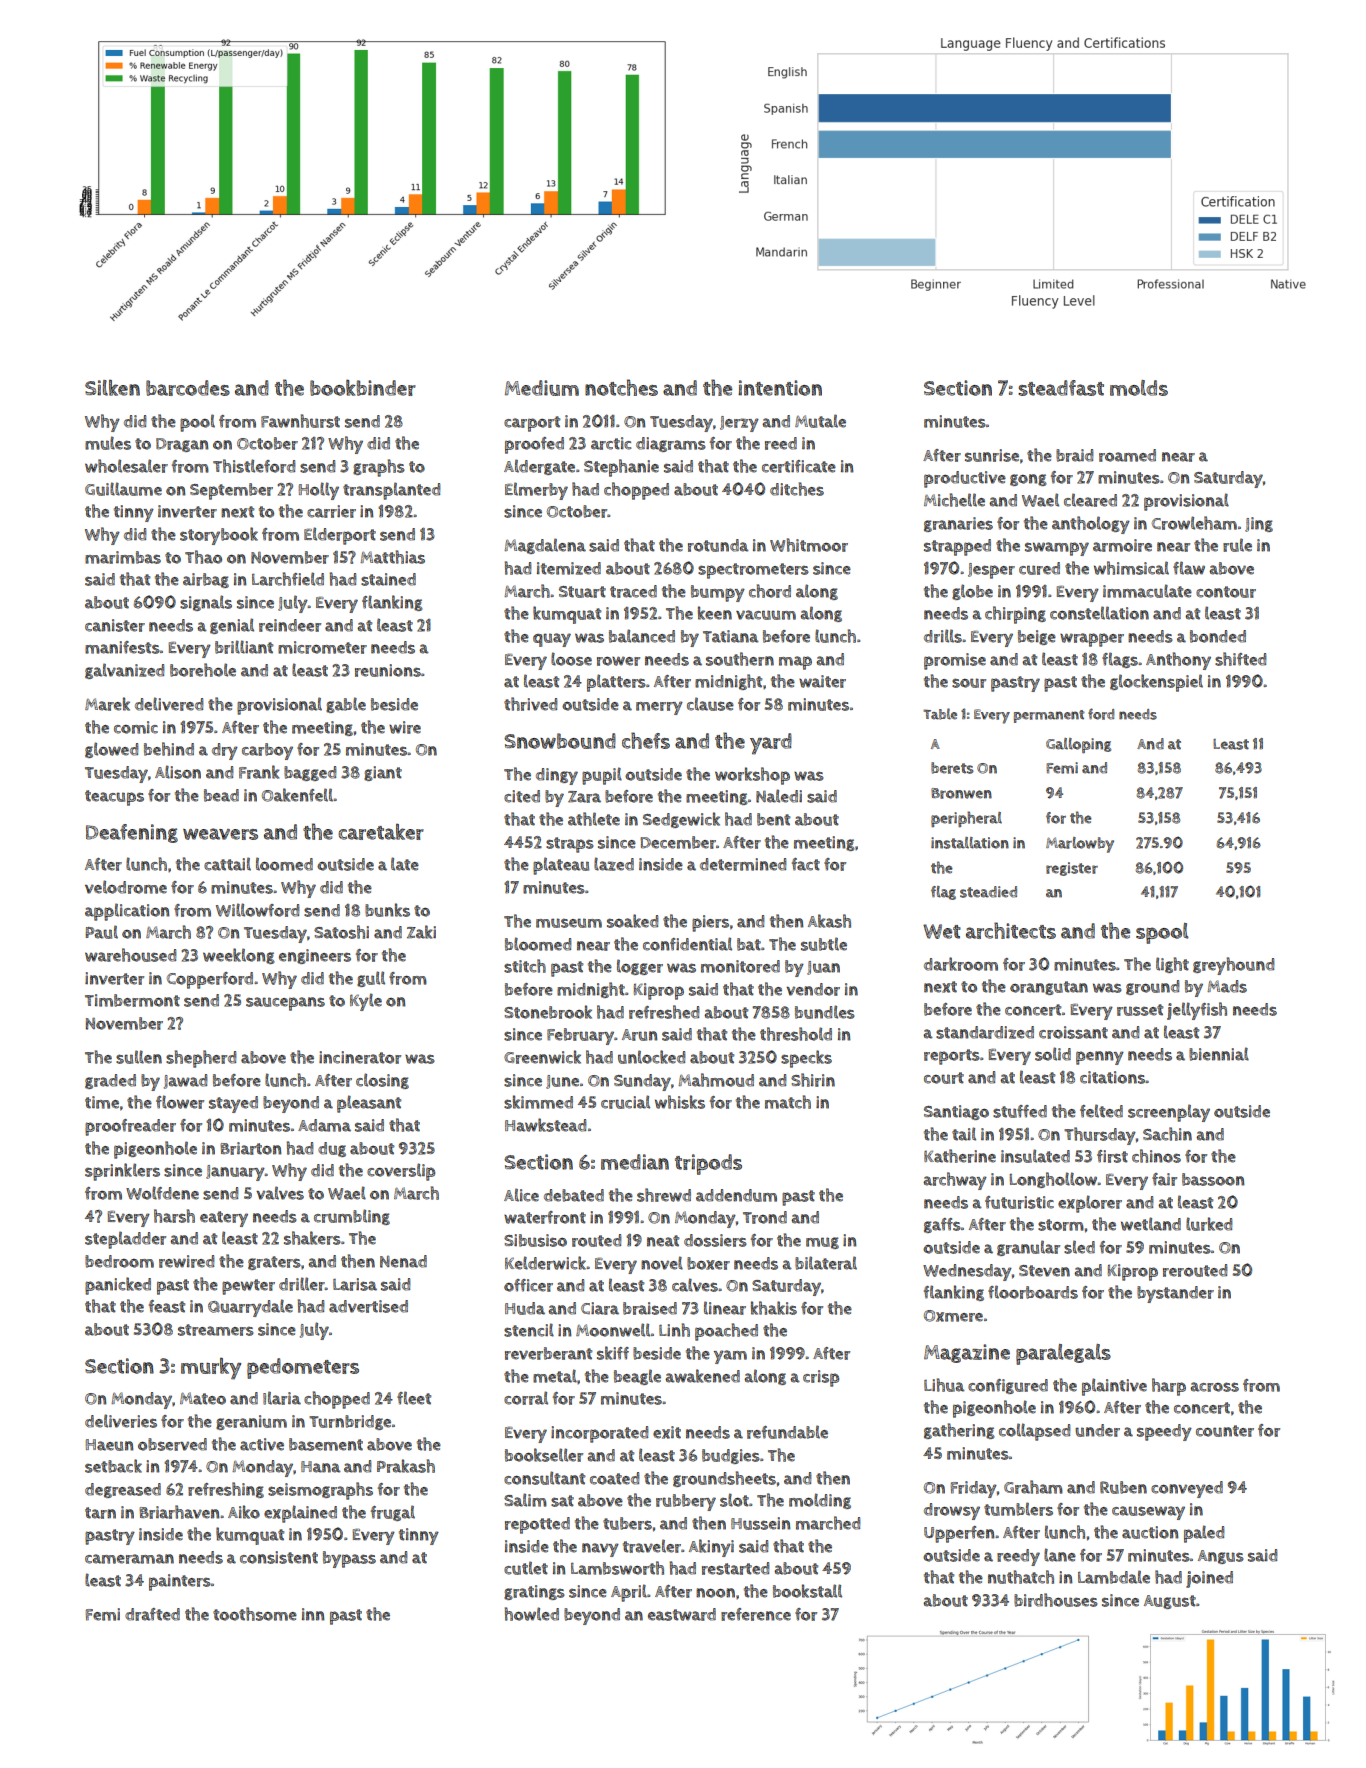  Describe the element at coordinates (1233, 966) in the page. I see `greyhound` at that location.
